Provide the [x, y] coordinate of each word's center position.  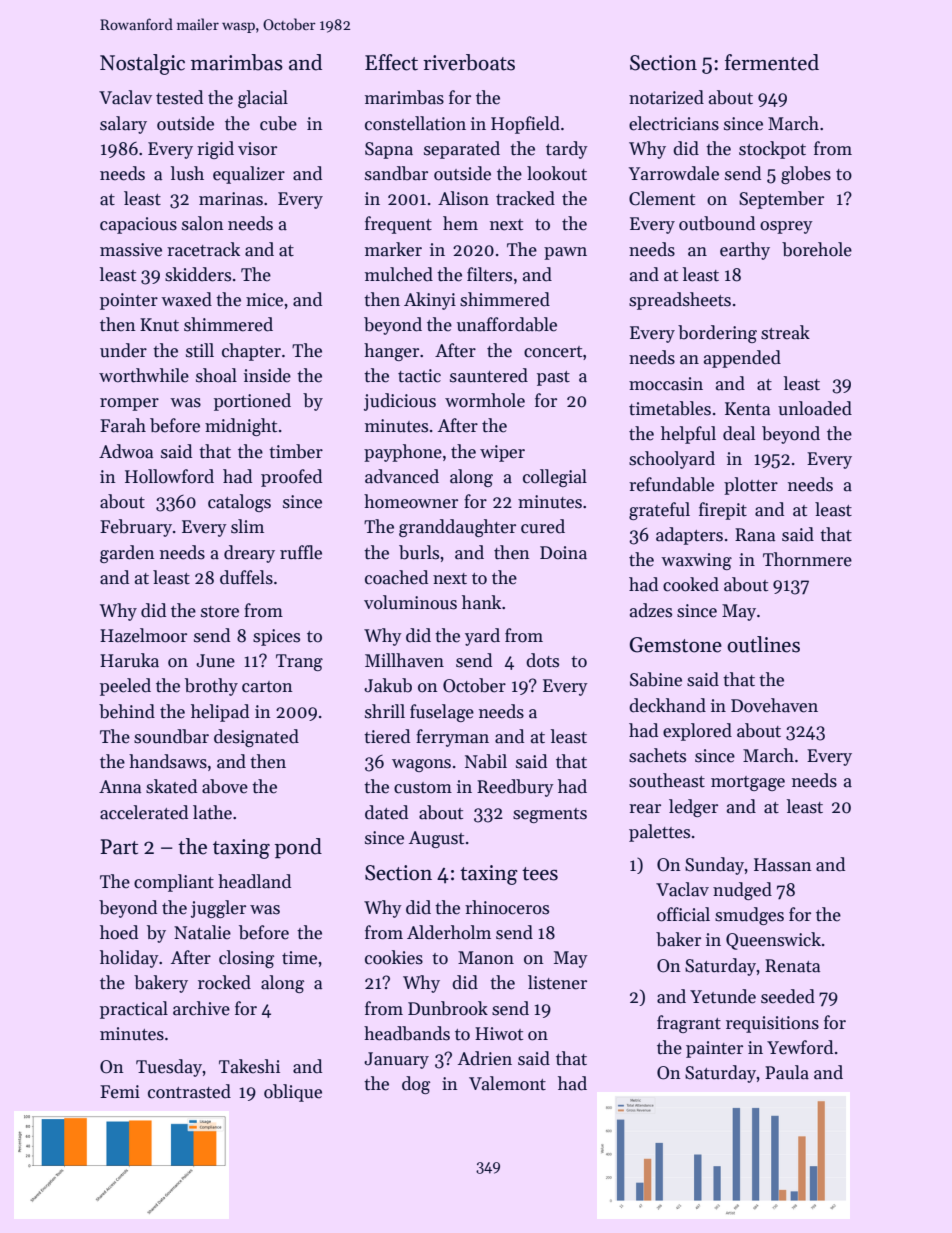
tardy [567, 150]
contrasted [189, 1091]
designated [256, 738]
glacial [263, 99]
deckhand [667, 705]
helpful [688, 435]
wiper [502, 453]
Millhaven [404, 660]
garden [127, 554]
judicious [400, 402]
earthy [745, 251]
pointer [129, 301]
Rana [755, 535]
